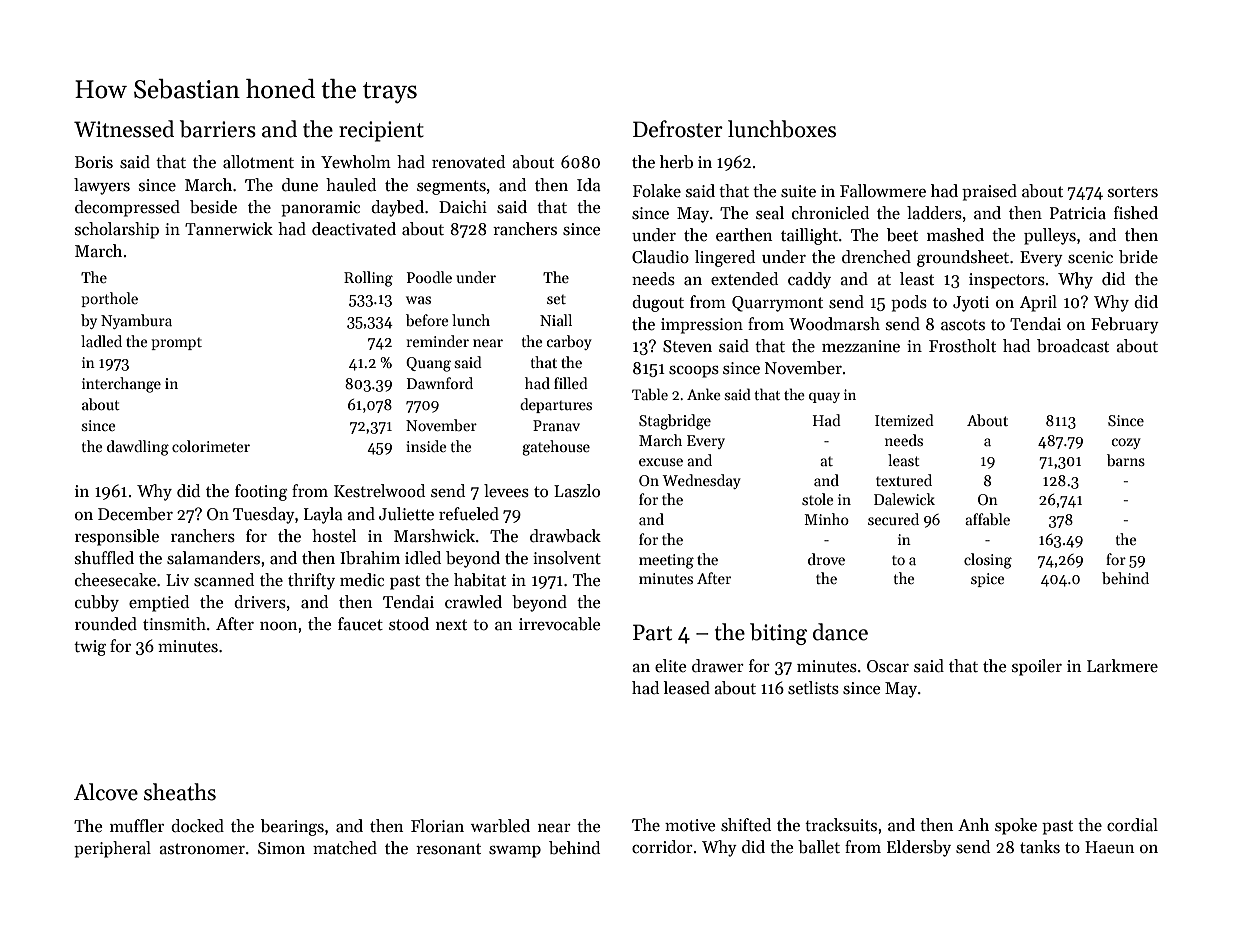  I want to click on beet, so click(902, 235).
